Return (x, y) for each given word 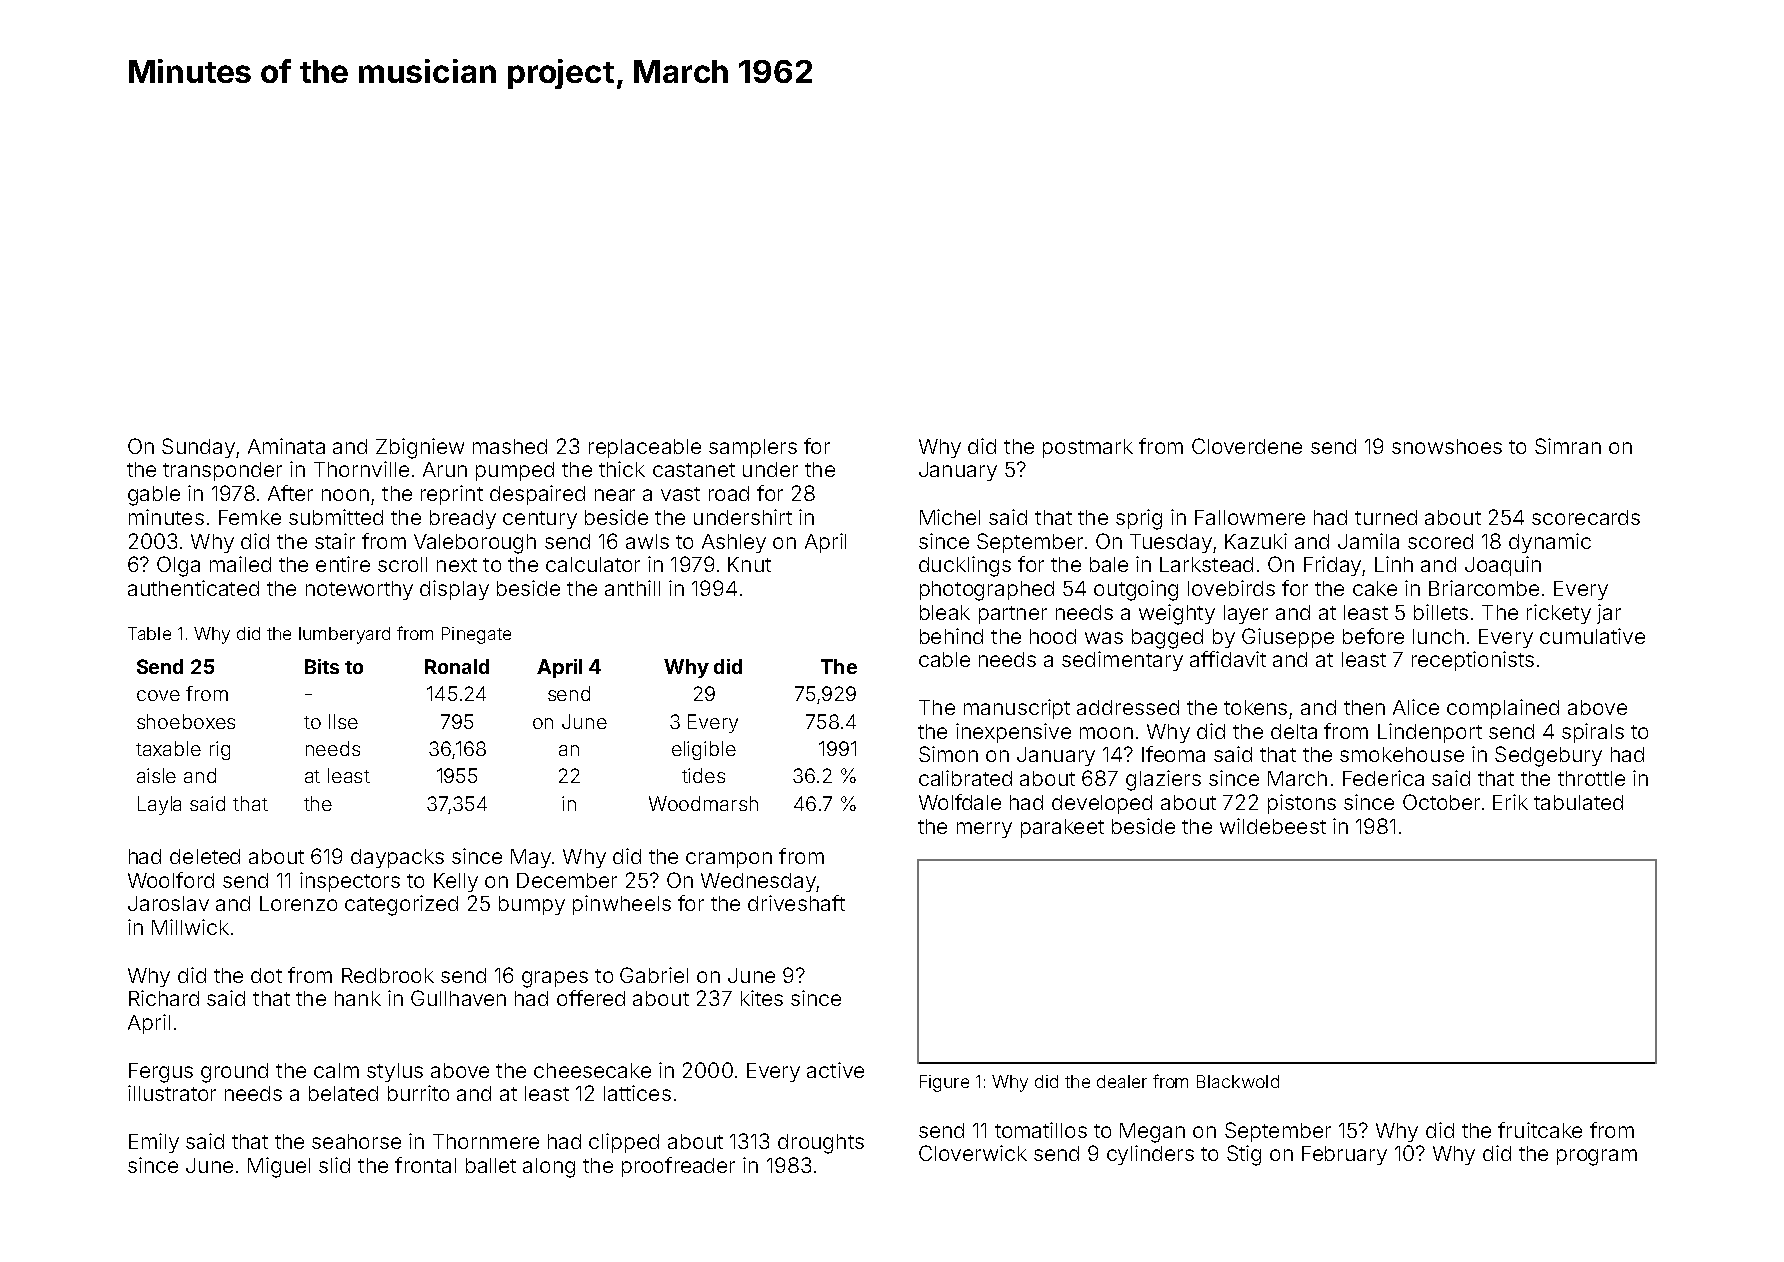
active (835, 1070)
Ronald (457, 666)
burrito (418, 1093)
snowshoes (1447, 446)
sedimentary (1122, 661)
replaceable (645, 448)
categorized (401, 905)
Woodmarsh (703, 803)
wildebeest (1273, 826)
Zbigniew (420, 448)
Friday (1332, 566)
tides (703, 775)
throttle (1591, 778)
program (1597, 1157)
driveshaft (796, 903)
